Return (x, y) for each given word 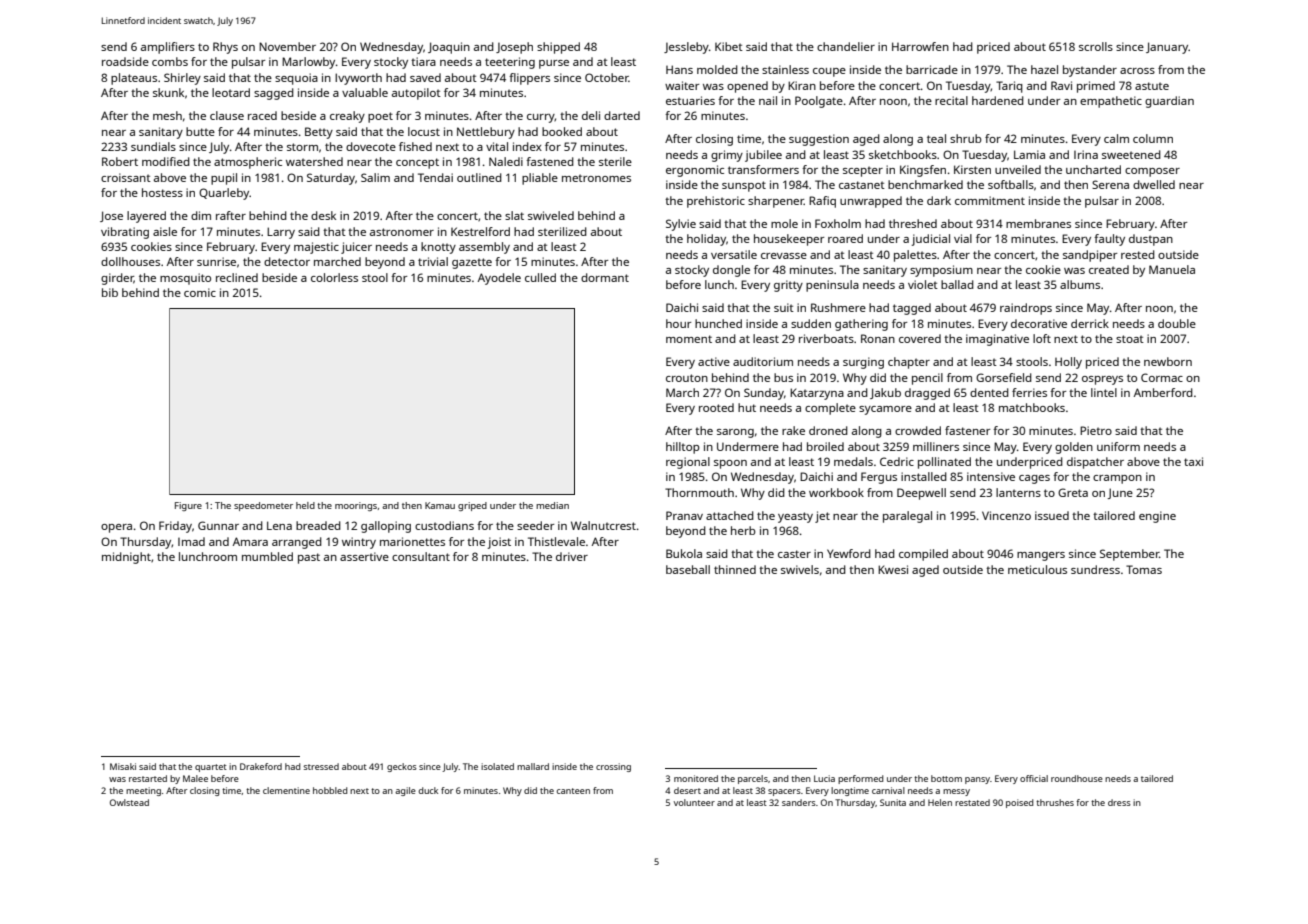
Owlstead (129, 802)
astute (1152, 86)
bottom (946, 778)
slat (514, 215)
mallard (533, 766)
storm (302, 147)
